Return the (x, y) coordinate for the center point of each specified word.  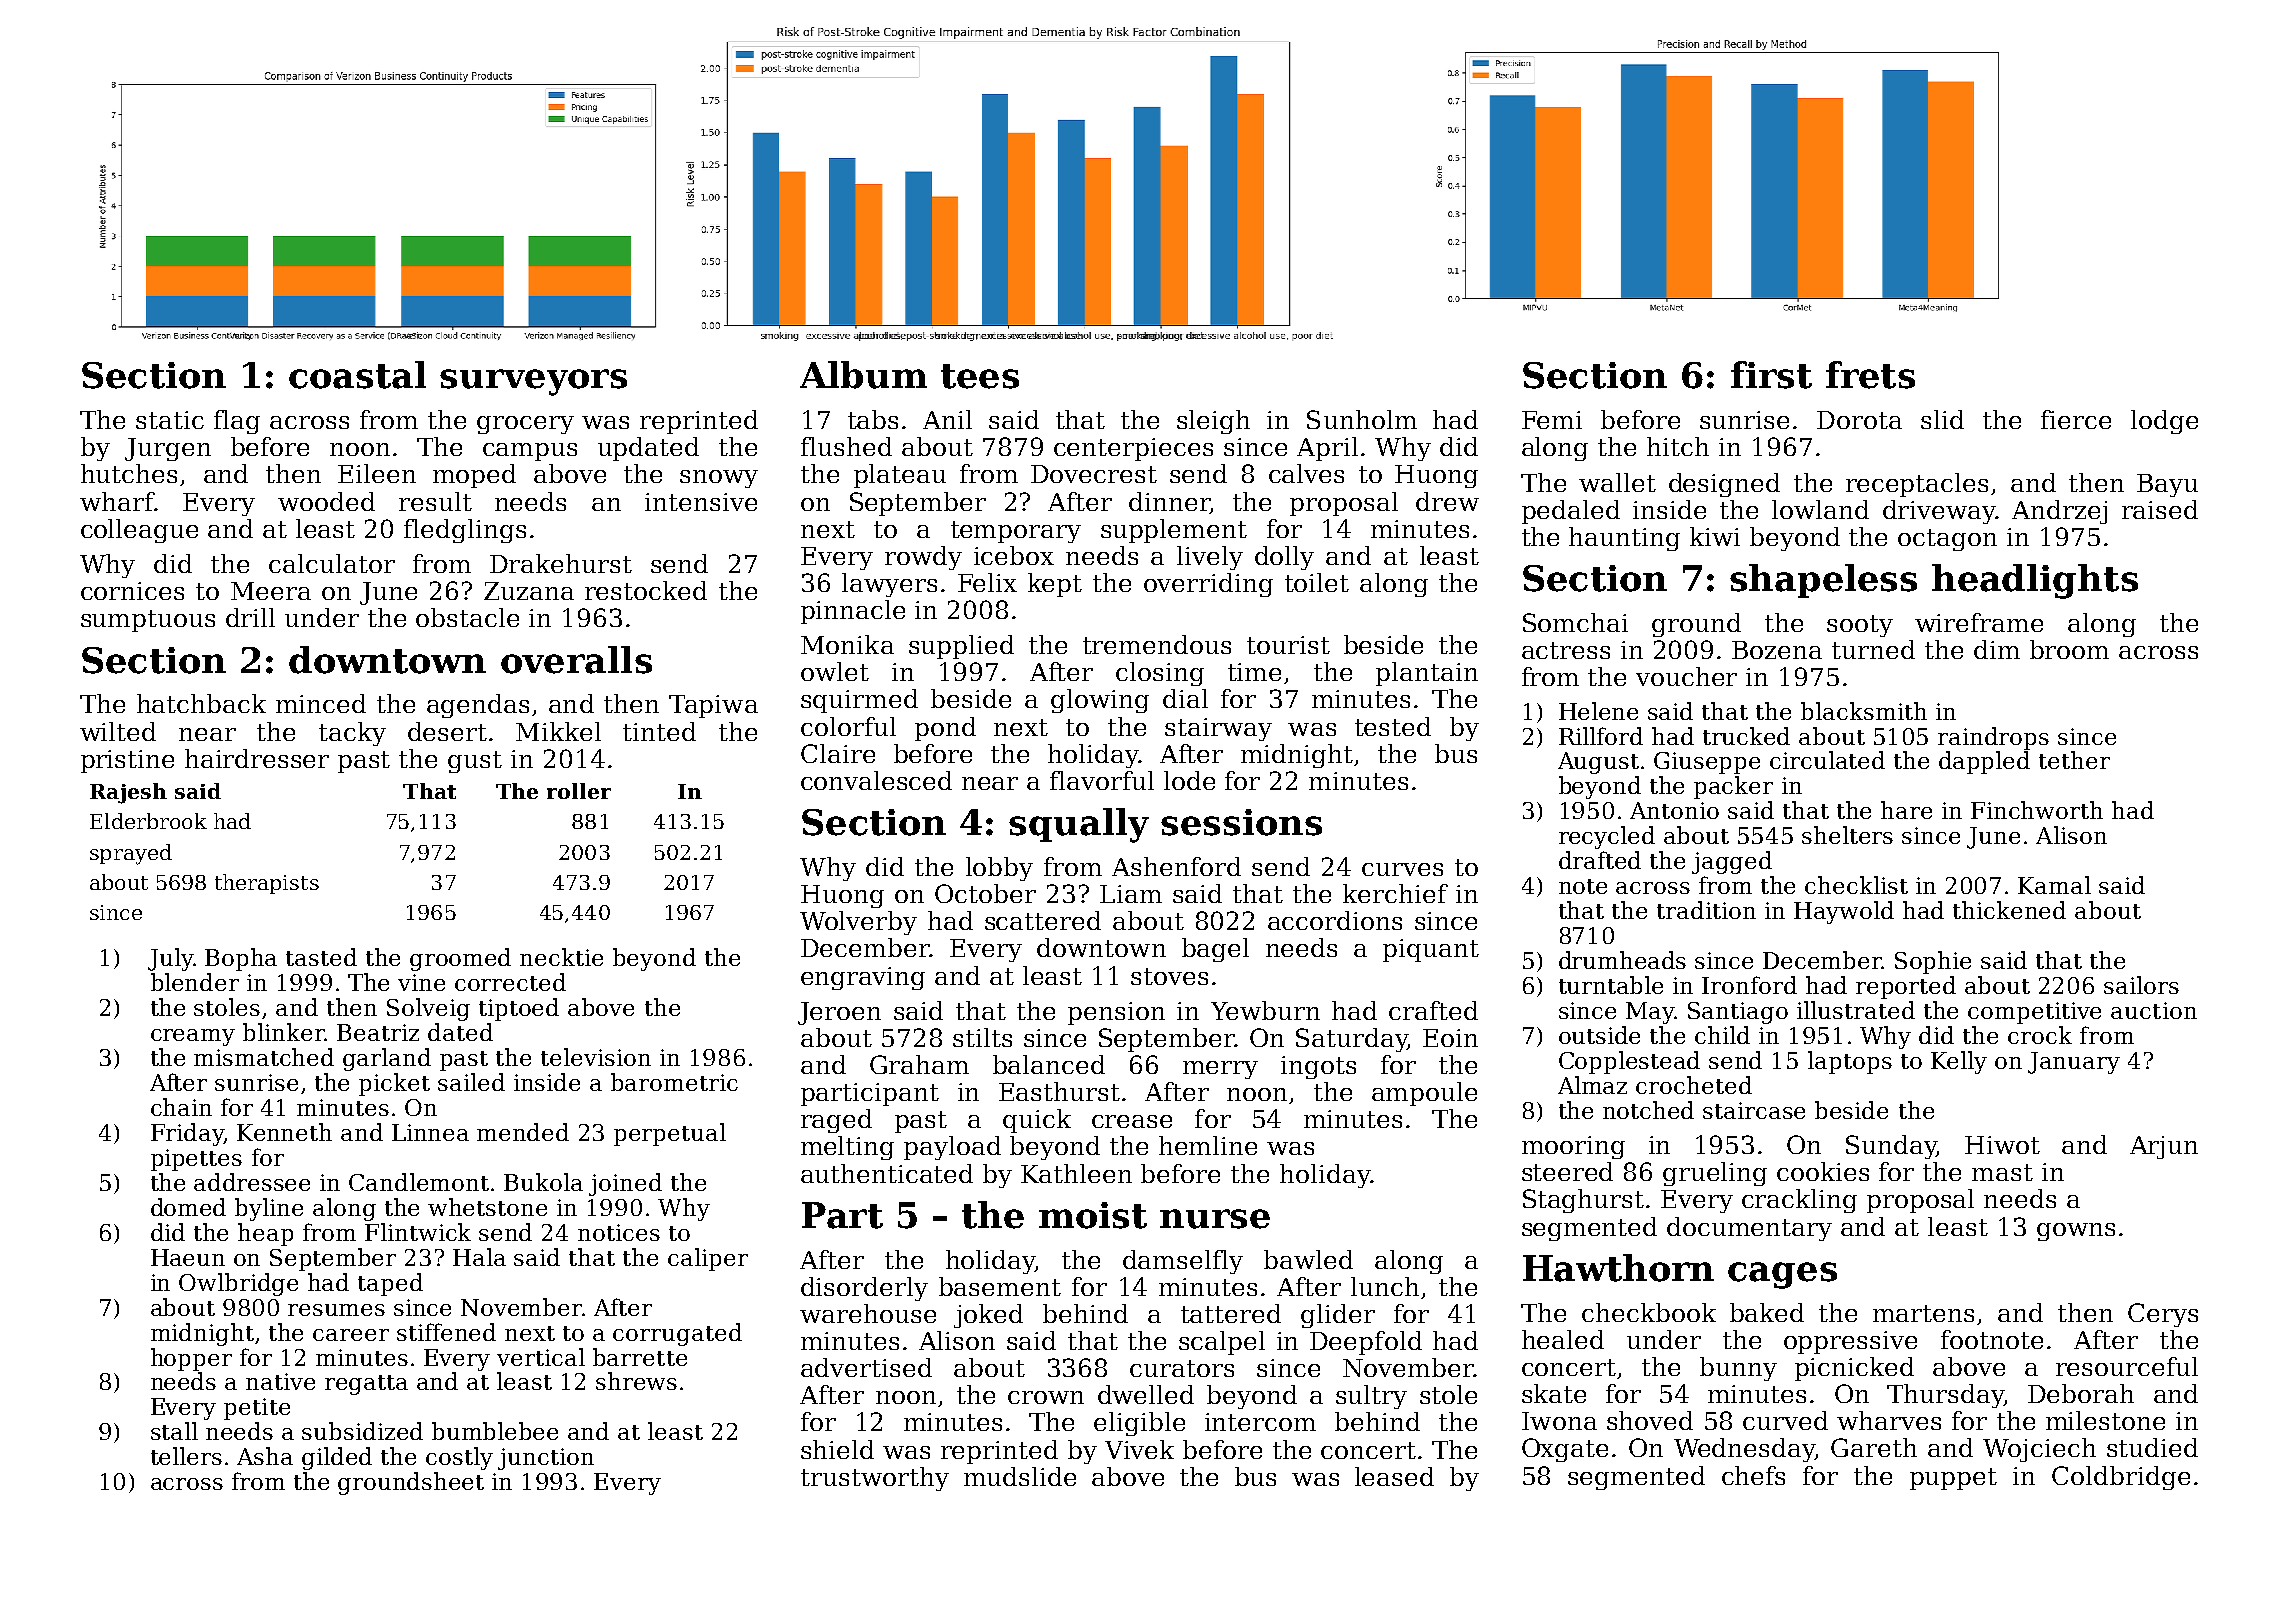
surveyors (533, 382)
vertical (541, 1357)
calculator (332, 563)
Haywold (1844, 912)
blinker (284, 1032)
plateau (900, 476)
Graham (919, 1064)
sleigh (1213, 422)
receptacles (1917, 485)
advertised (866, 1367)
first (1771, 375)
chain (181, 1107)
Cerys (2163, 1315)
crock (2040, 1035)
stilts (982, 1037)
